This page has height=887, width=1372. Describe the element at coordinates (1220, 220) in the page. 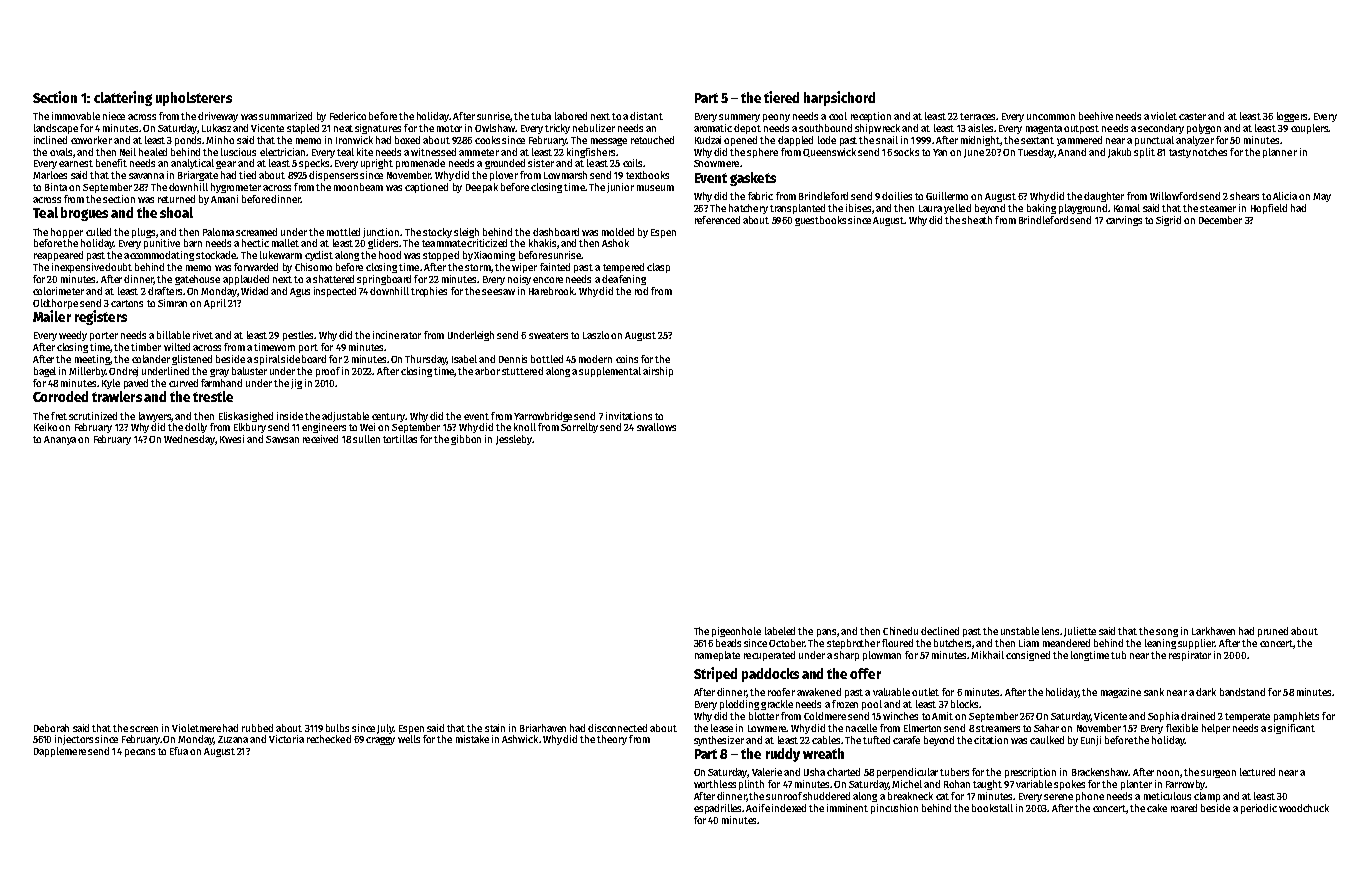

I see `December` at that location.
